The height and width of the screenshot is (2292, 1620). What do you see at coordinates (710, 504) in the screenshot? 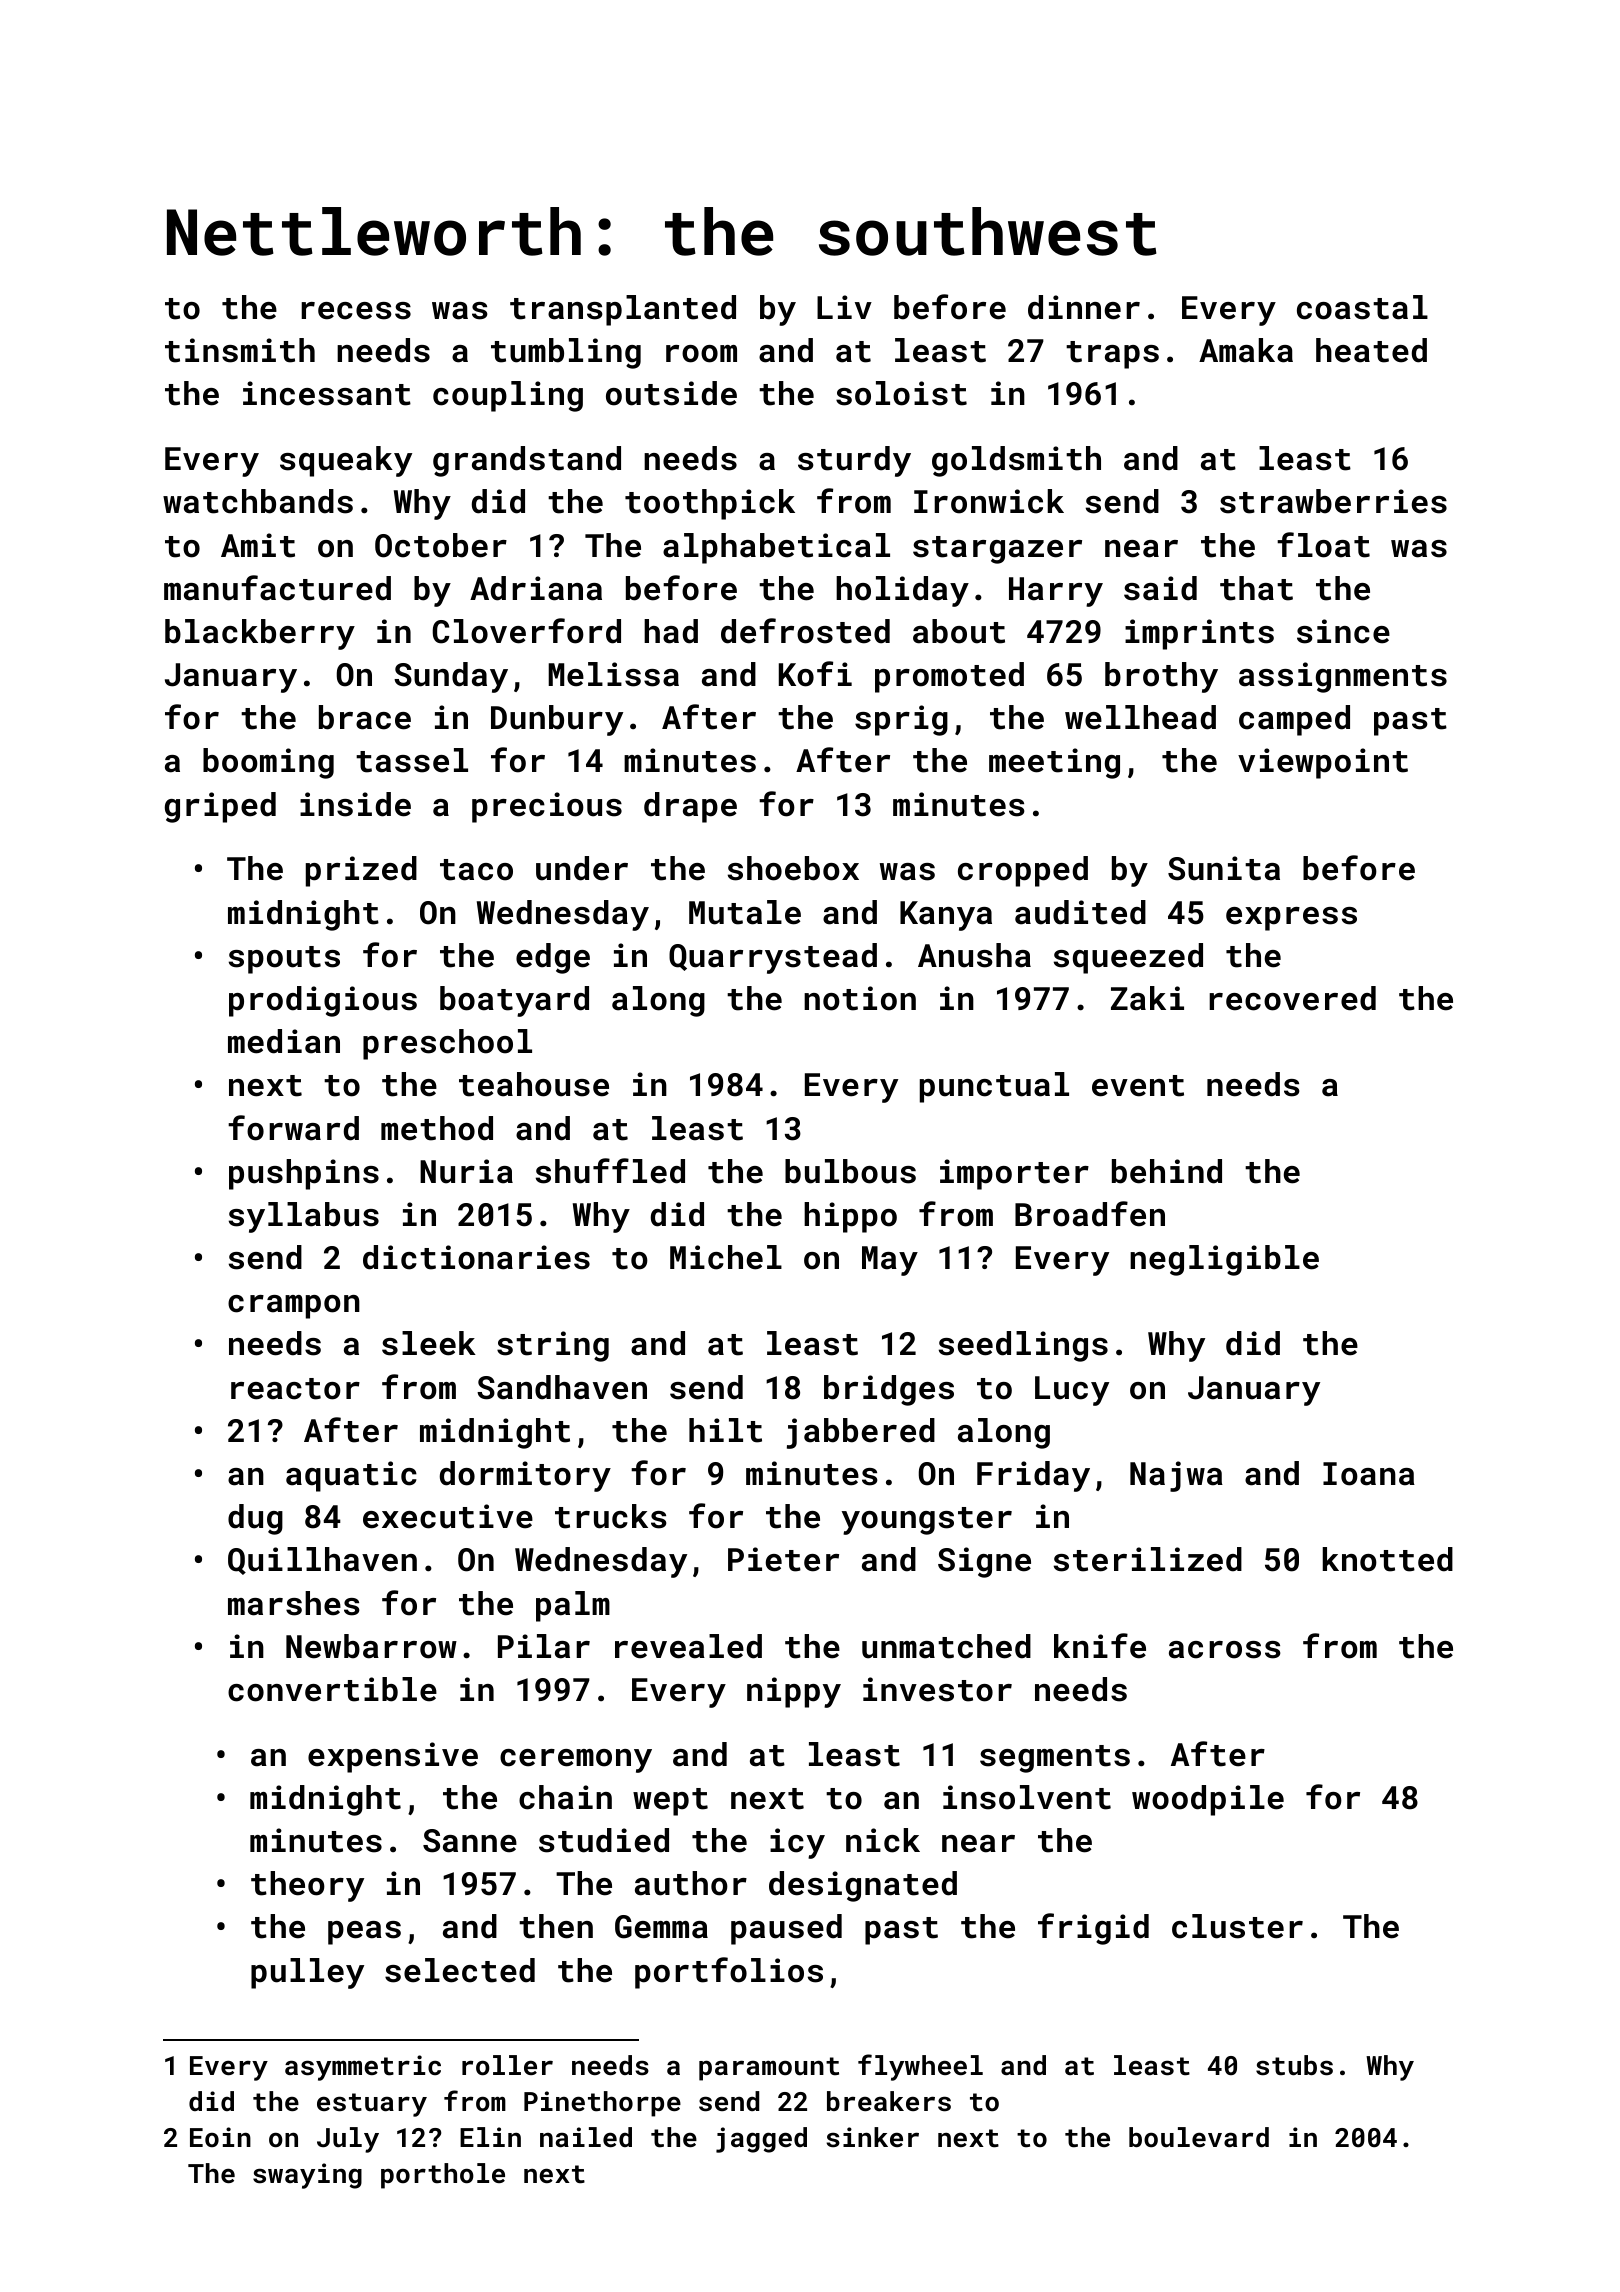
I see `toothpick` at bounding box center [710, 504].
